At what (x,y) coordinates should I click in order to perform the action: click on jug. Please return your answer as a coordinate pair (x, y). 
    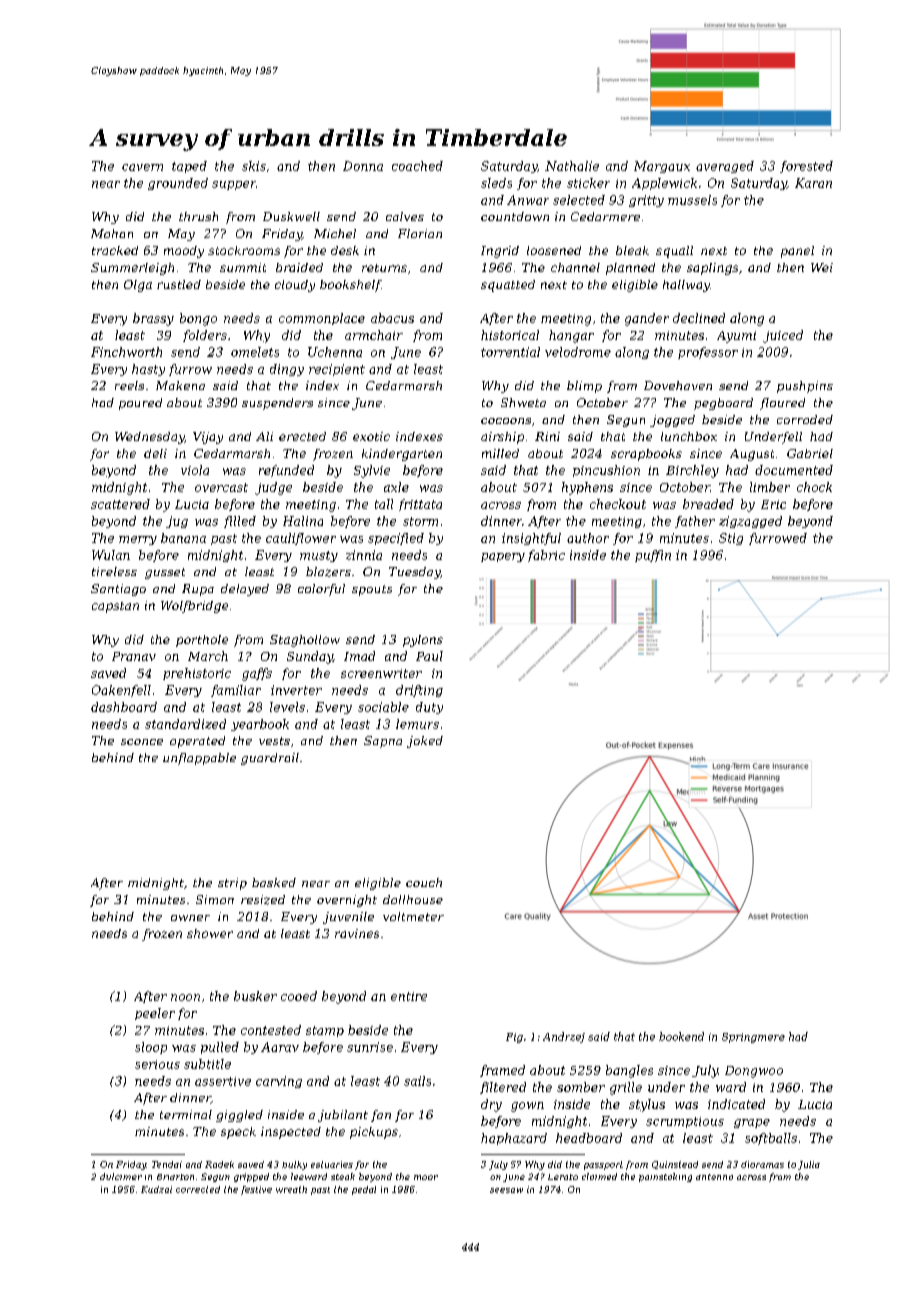
    Looking at the image, I should click on (177, 522).
